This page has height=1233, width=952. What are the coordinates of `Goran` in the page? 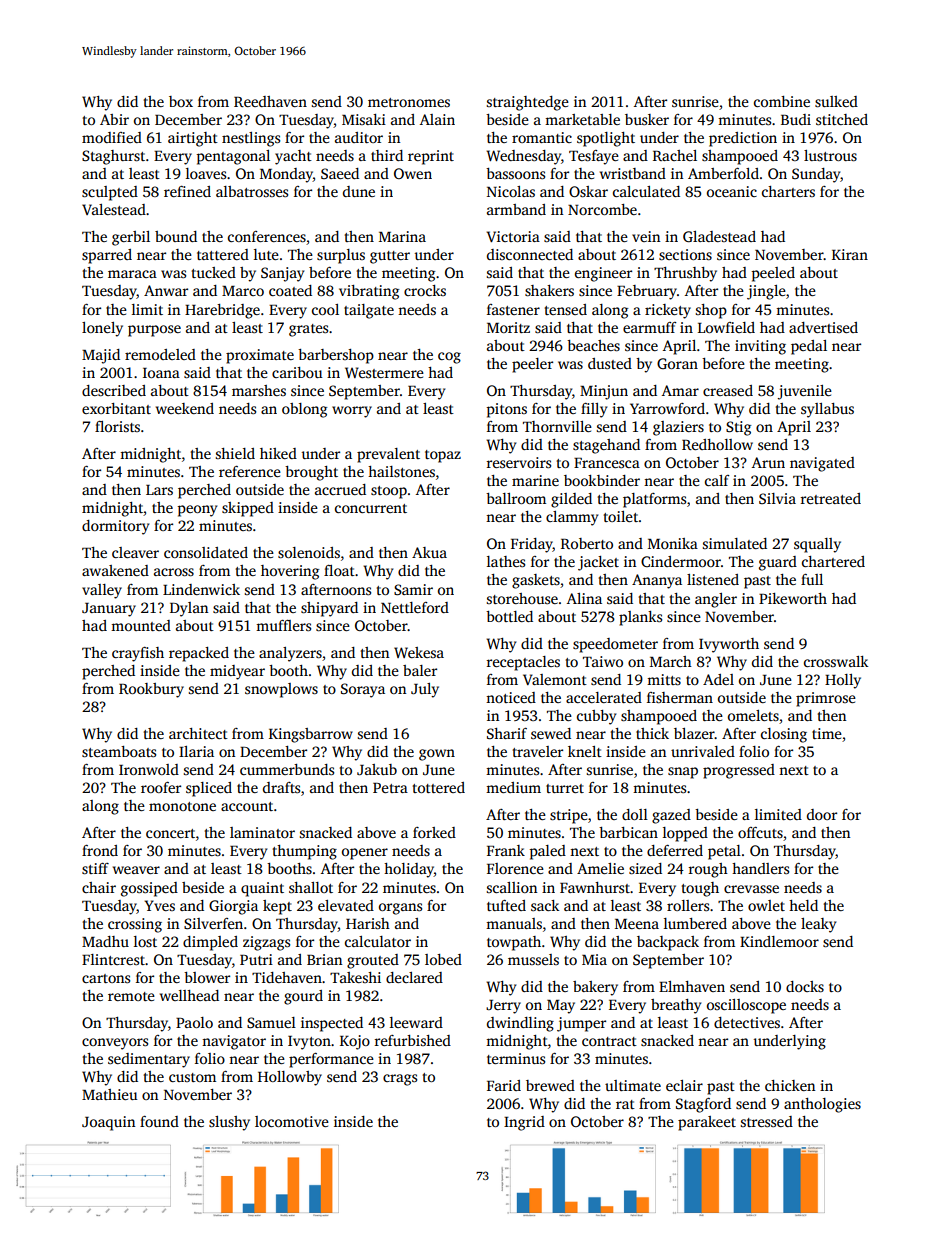 It's located at (677, 363).
